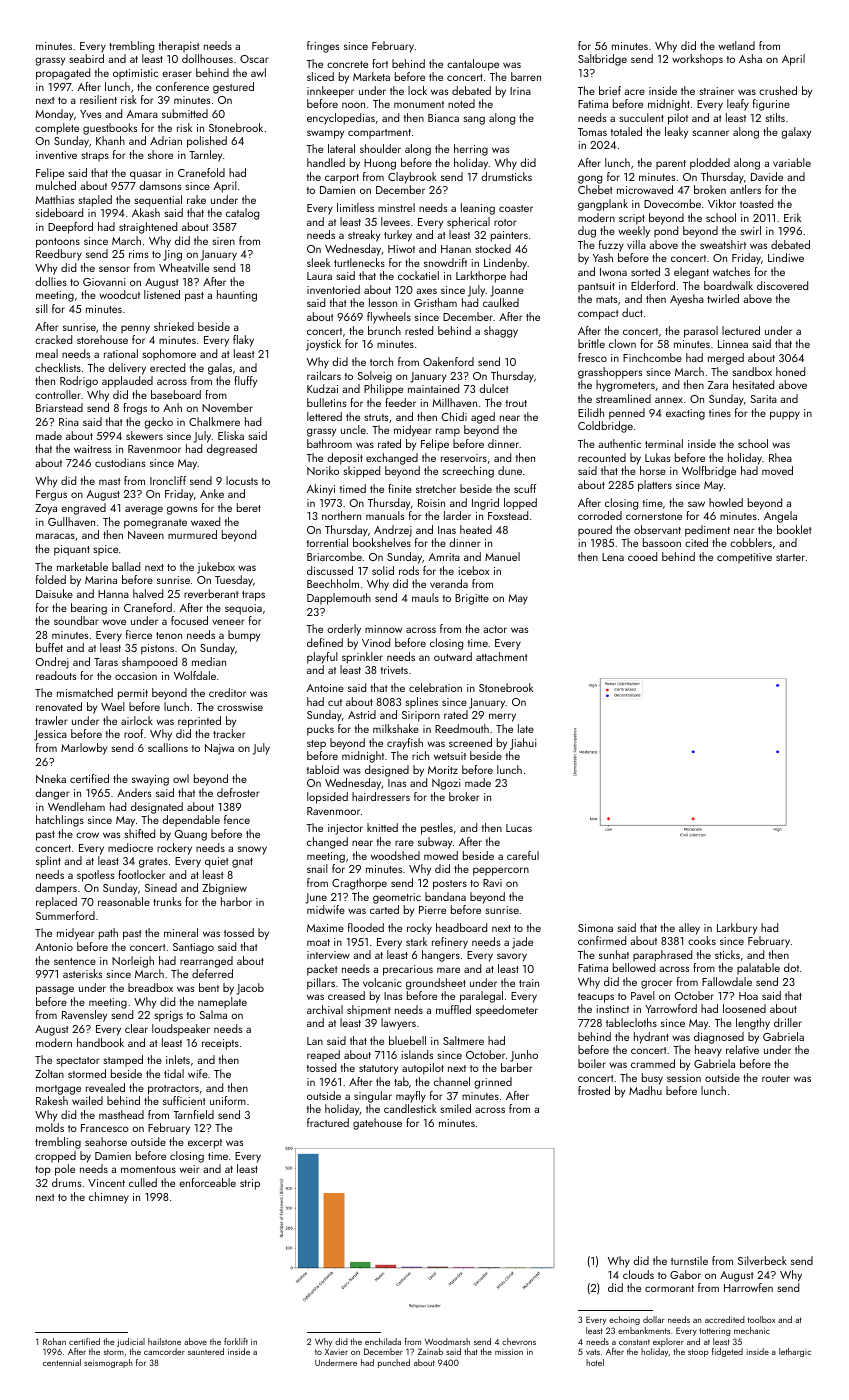 Image resolution: width=849 pixels, height=1400 pixels. What do you see at coordinates (433, 388) in the screenshot?
I see `maintained` at bounding box center [433, 388].
